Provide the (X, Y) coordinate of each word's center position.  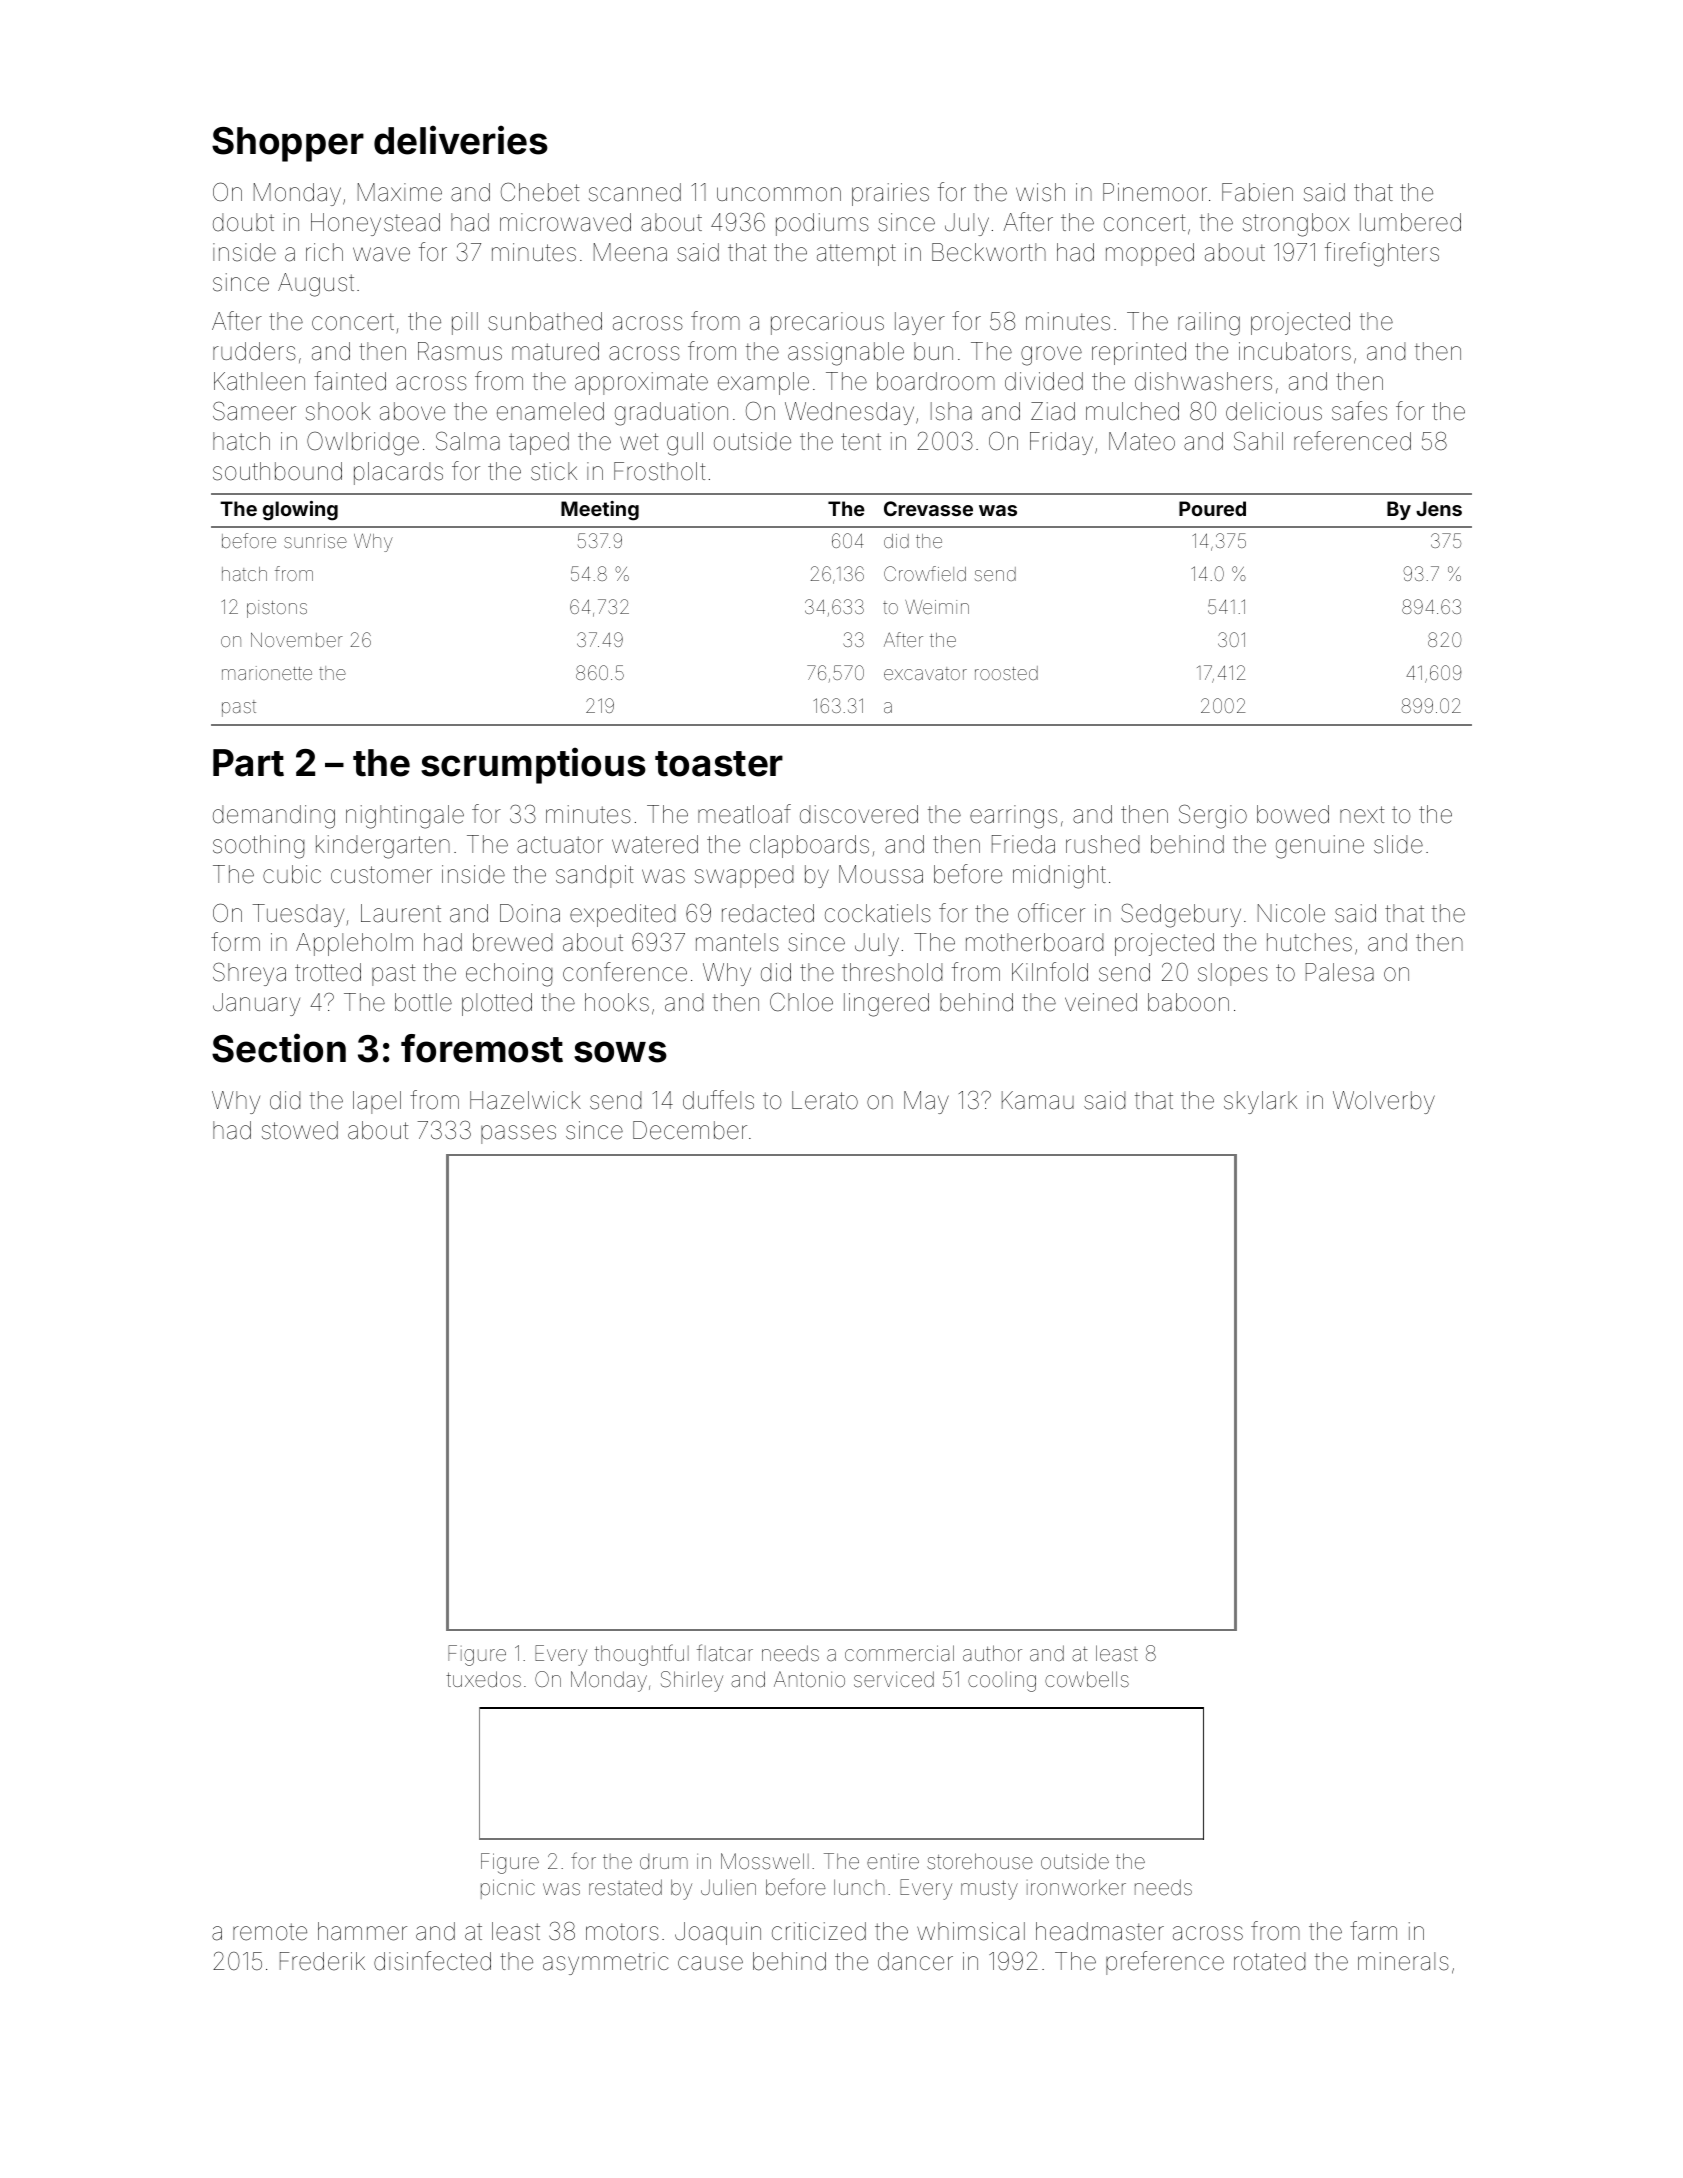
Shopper (288, 144)
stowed (300, 1130)
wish (1040, 192)
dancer (915, 1961)
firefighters (1382, 254)
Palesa (1340, 972)
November (297, 640)
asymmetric (606, 1963)
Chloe (801, 1002)
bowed (1293, 814)
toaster (719, 764)
